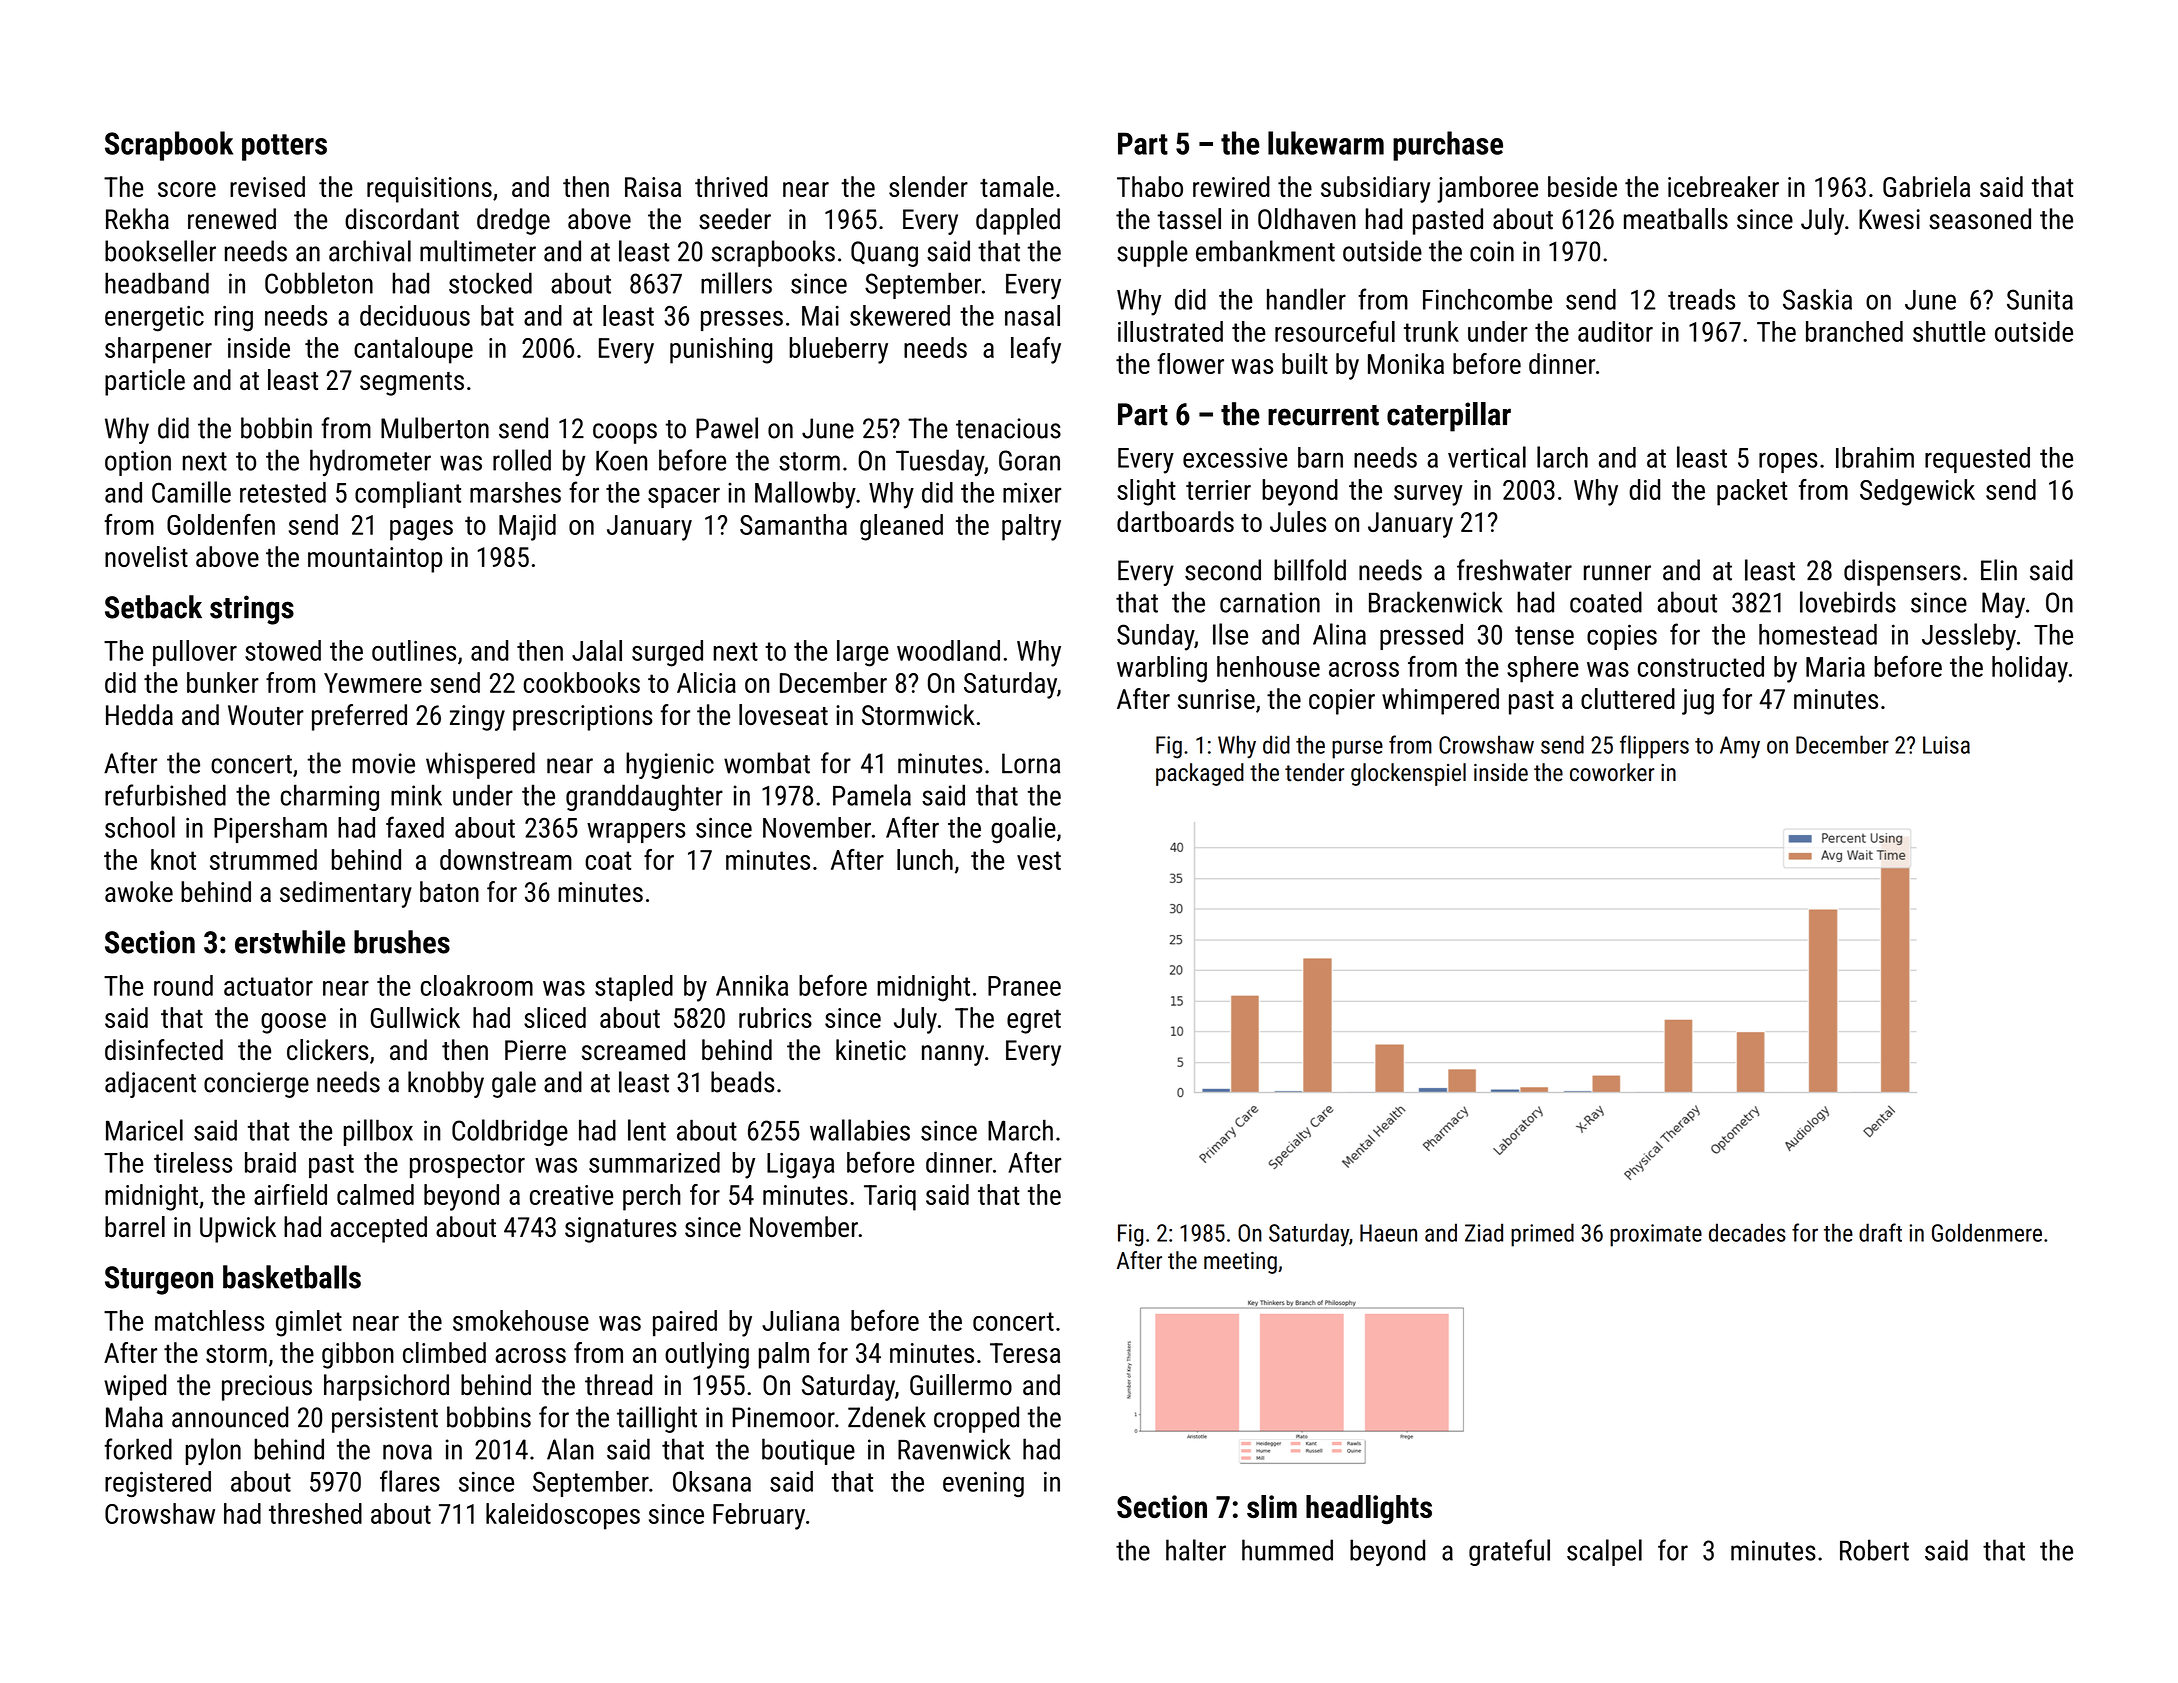 The image size is (2178, 1683). I want to click on purchase, so click(1448, 146).
